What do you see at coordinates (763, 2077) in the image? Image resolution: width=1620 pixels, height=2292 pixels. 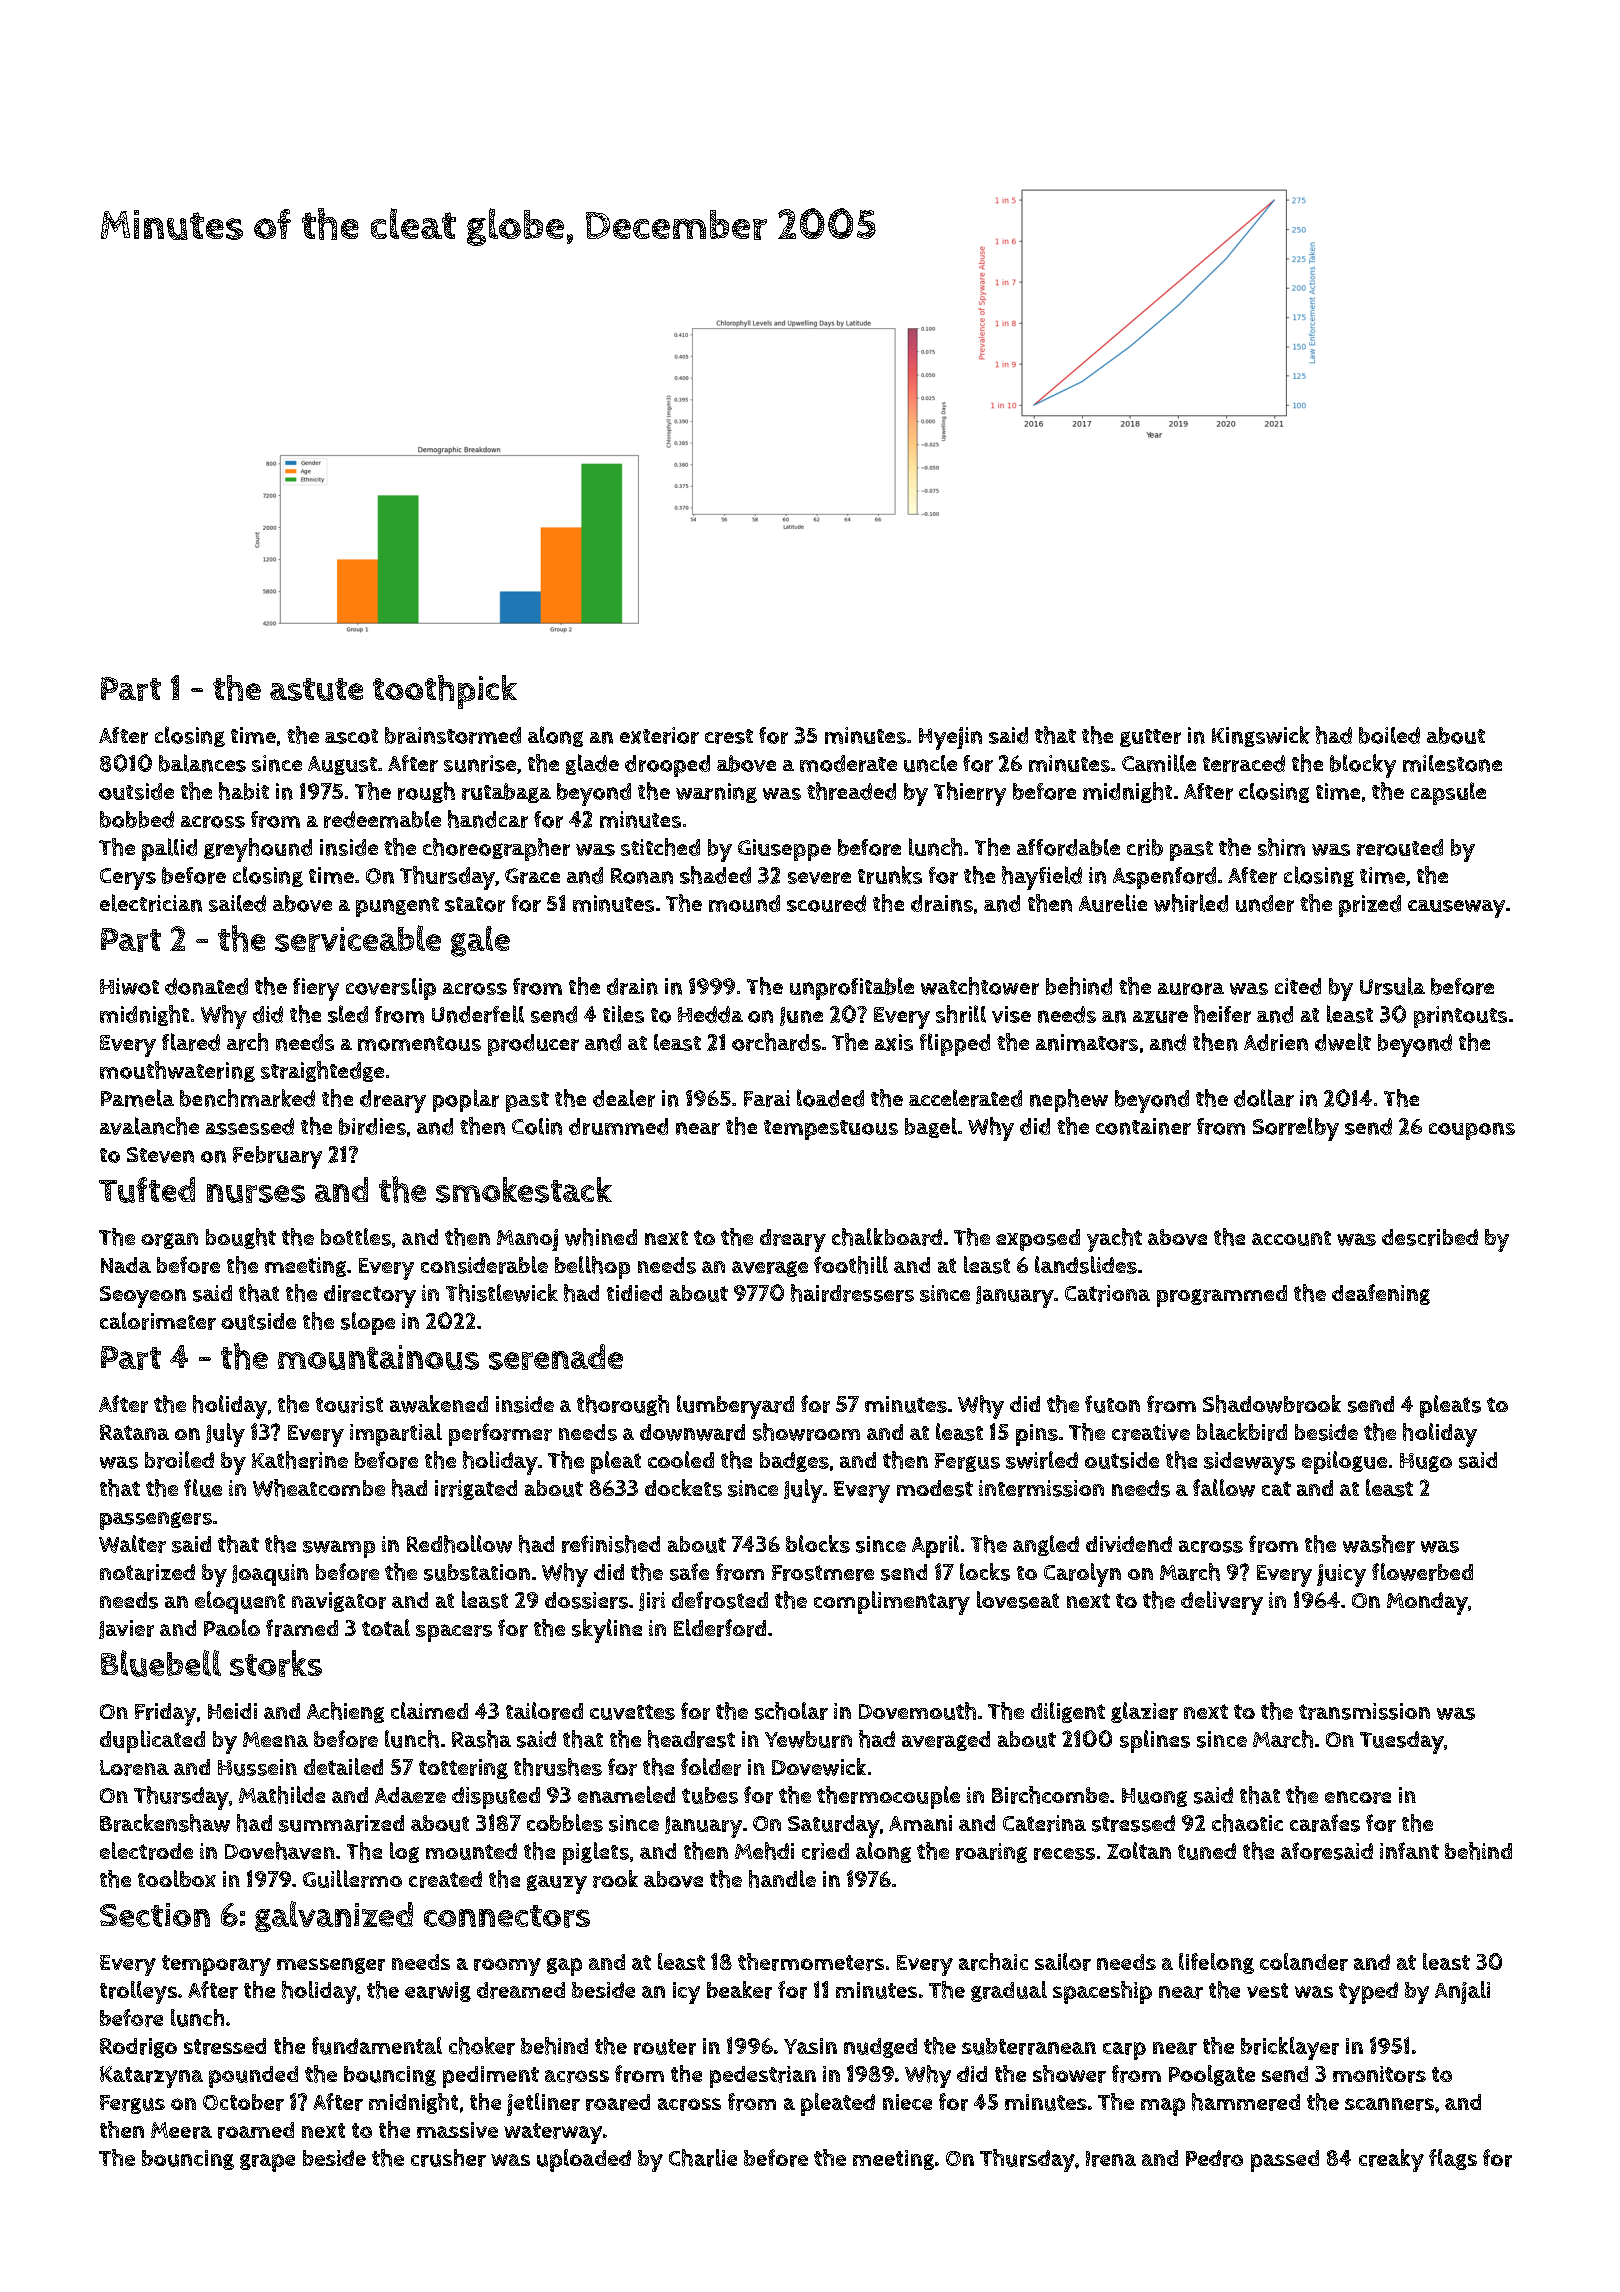 I see `pedestrian` at bounding box center [763, 2077].
